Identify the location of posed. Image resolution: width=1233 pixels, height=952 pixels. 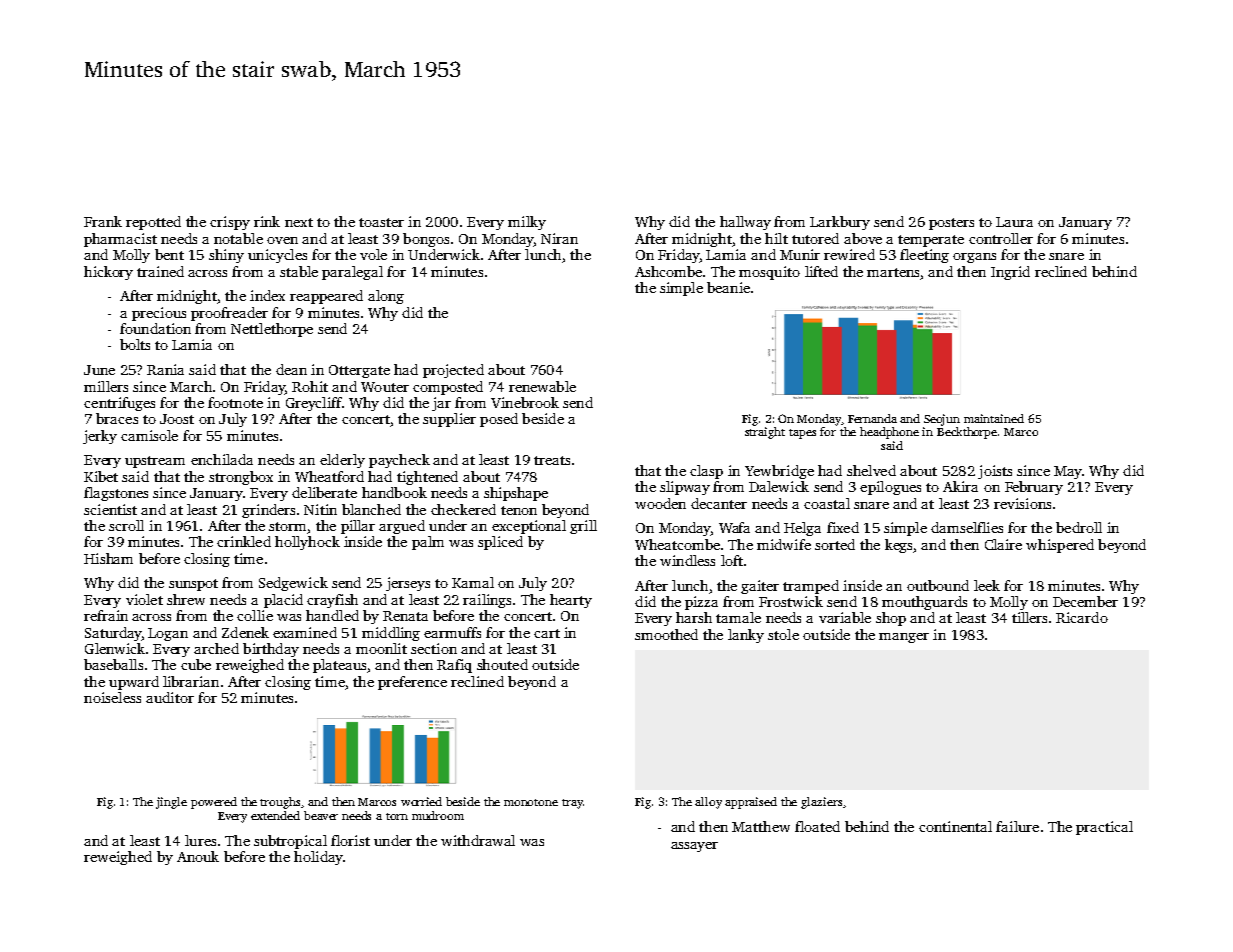
(499, 420).
